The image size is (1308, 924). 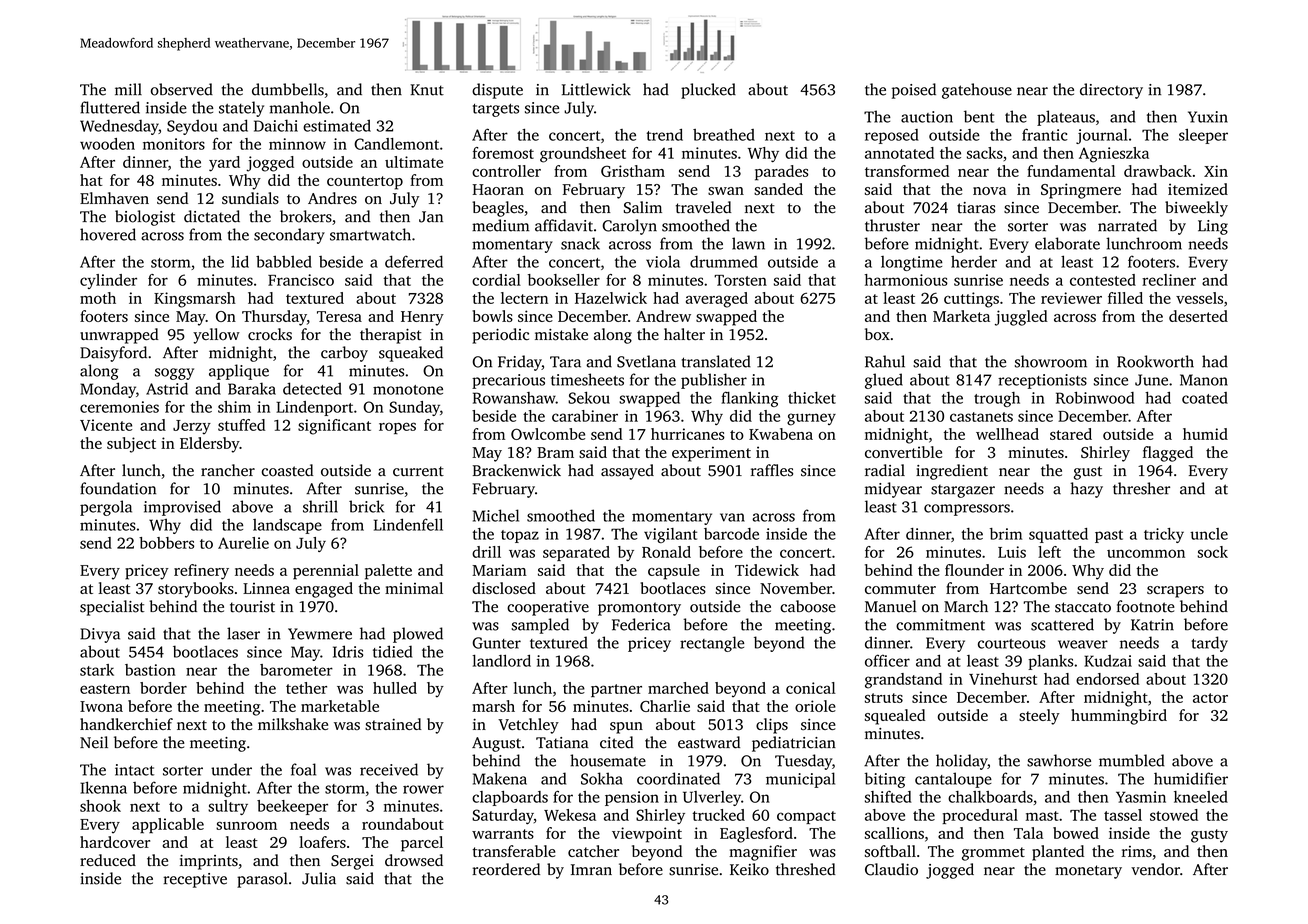 What do you see at coordinates (781, 173) in the screenshot?
I see `parades` at bounding box center [781, 173].
